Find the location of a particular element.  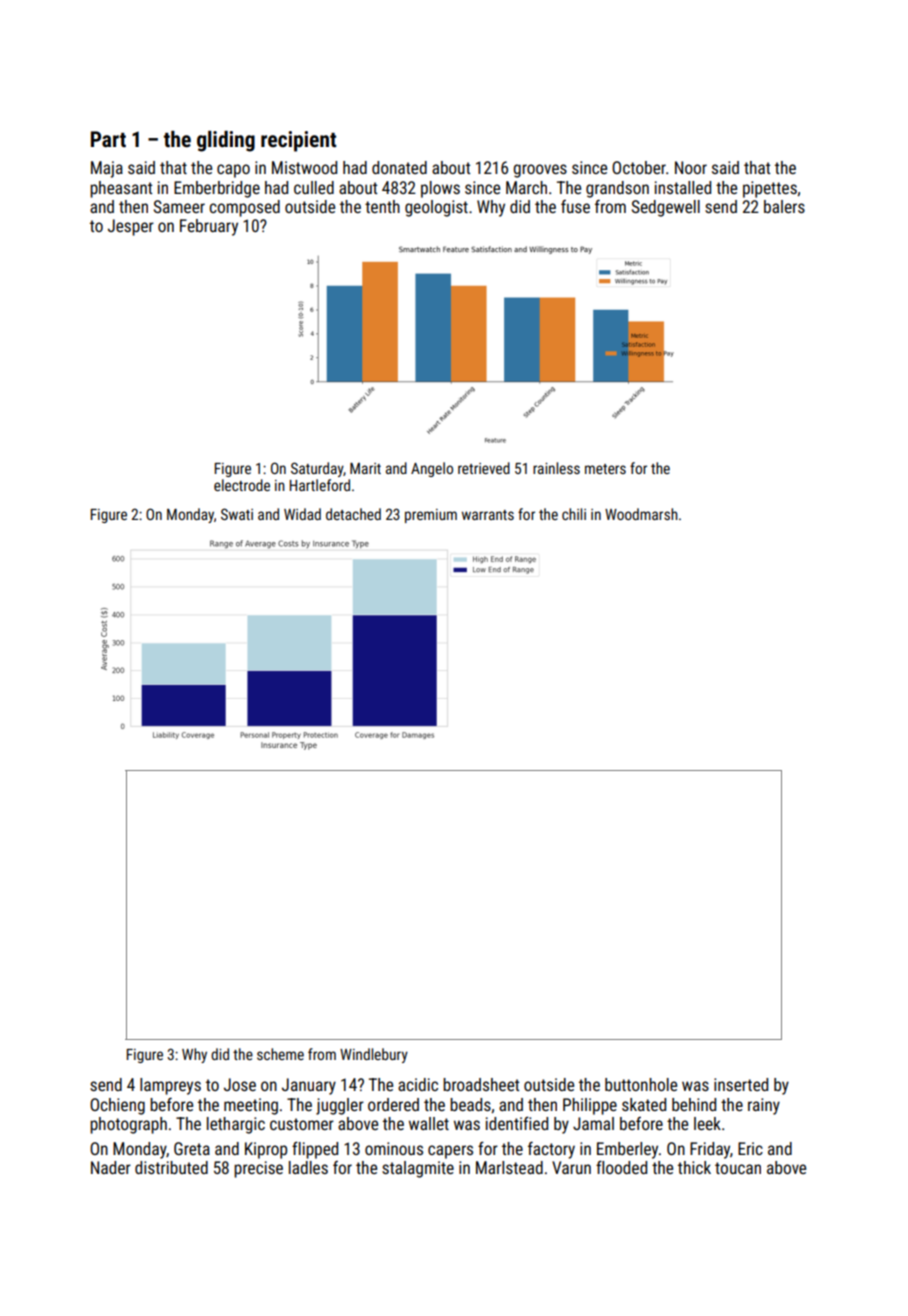

grooves is located at coordinates (540, 171).
